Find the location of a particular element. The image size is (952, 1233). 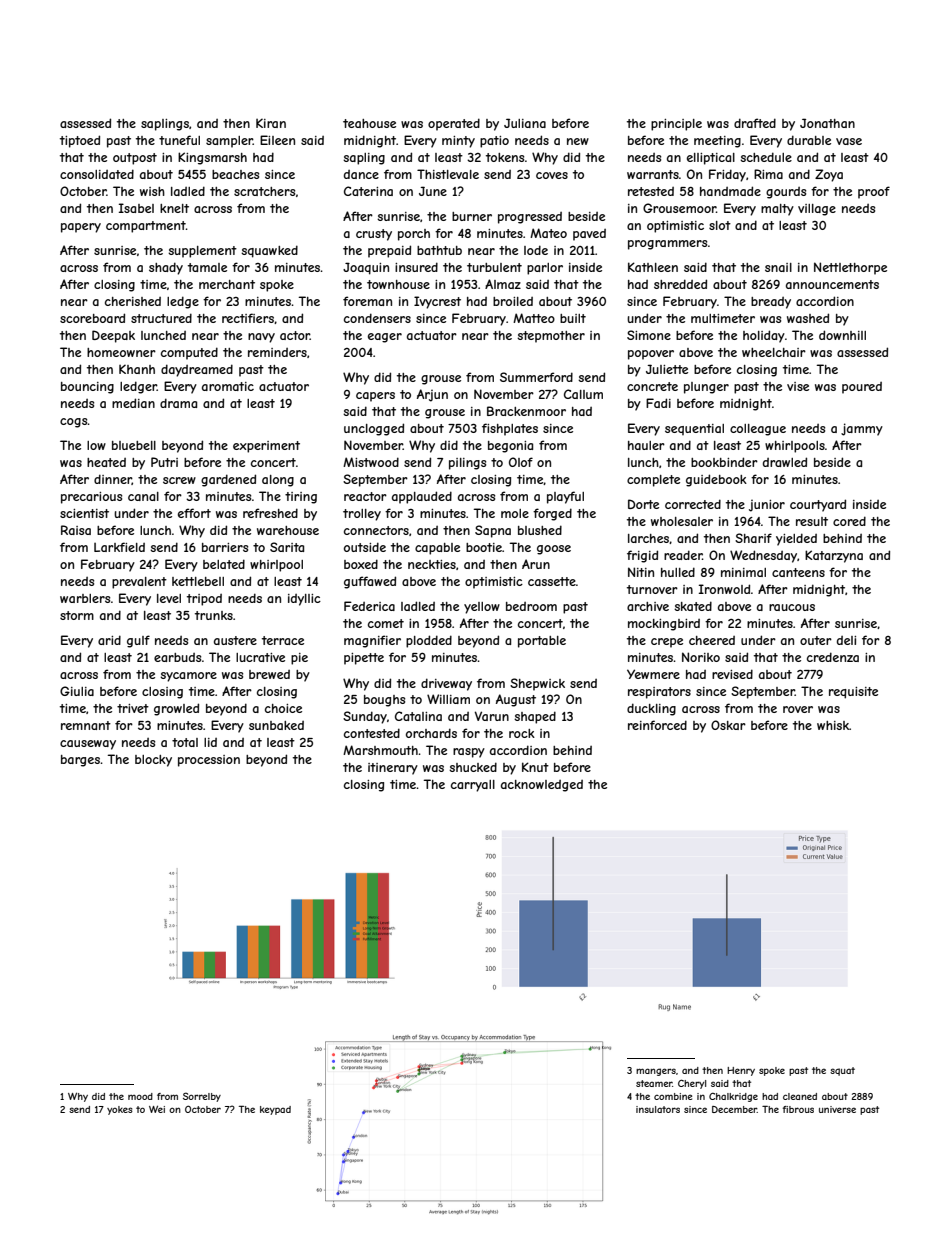

colleague is located at coordinates (758, 430).
